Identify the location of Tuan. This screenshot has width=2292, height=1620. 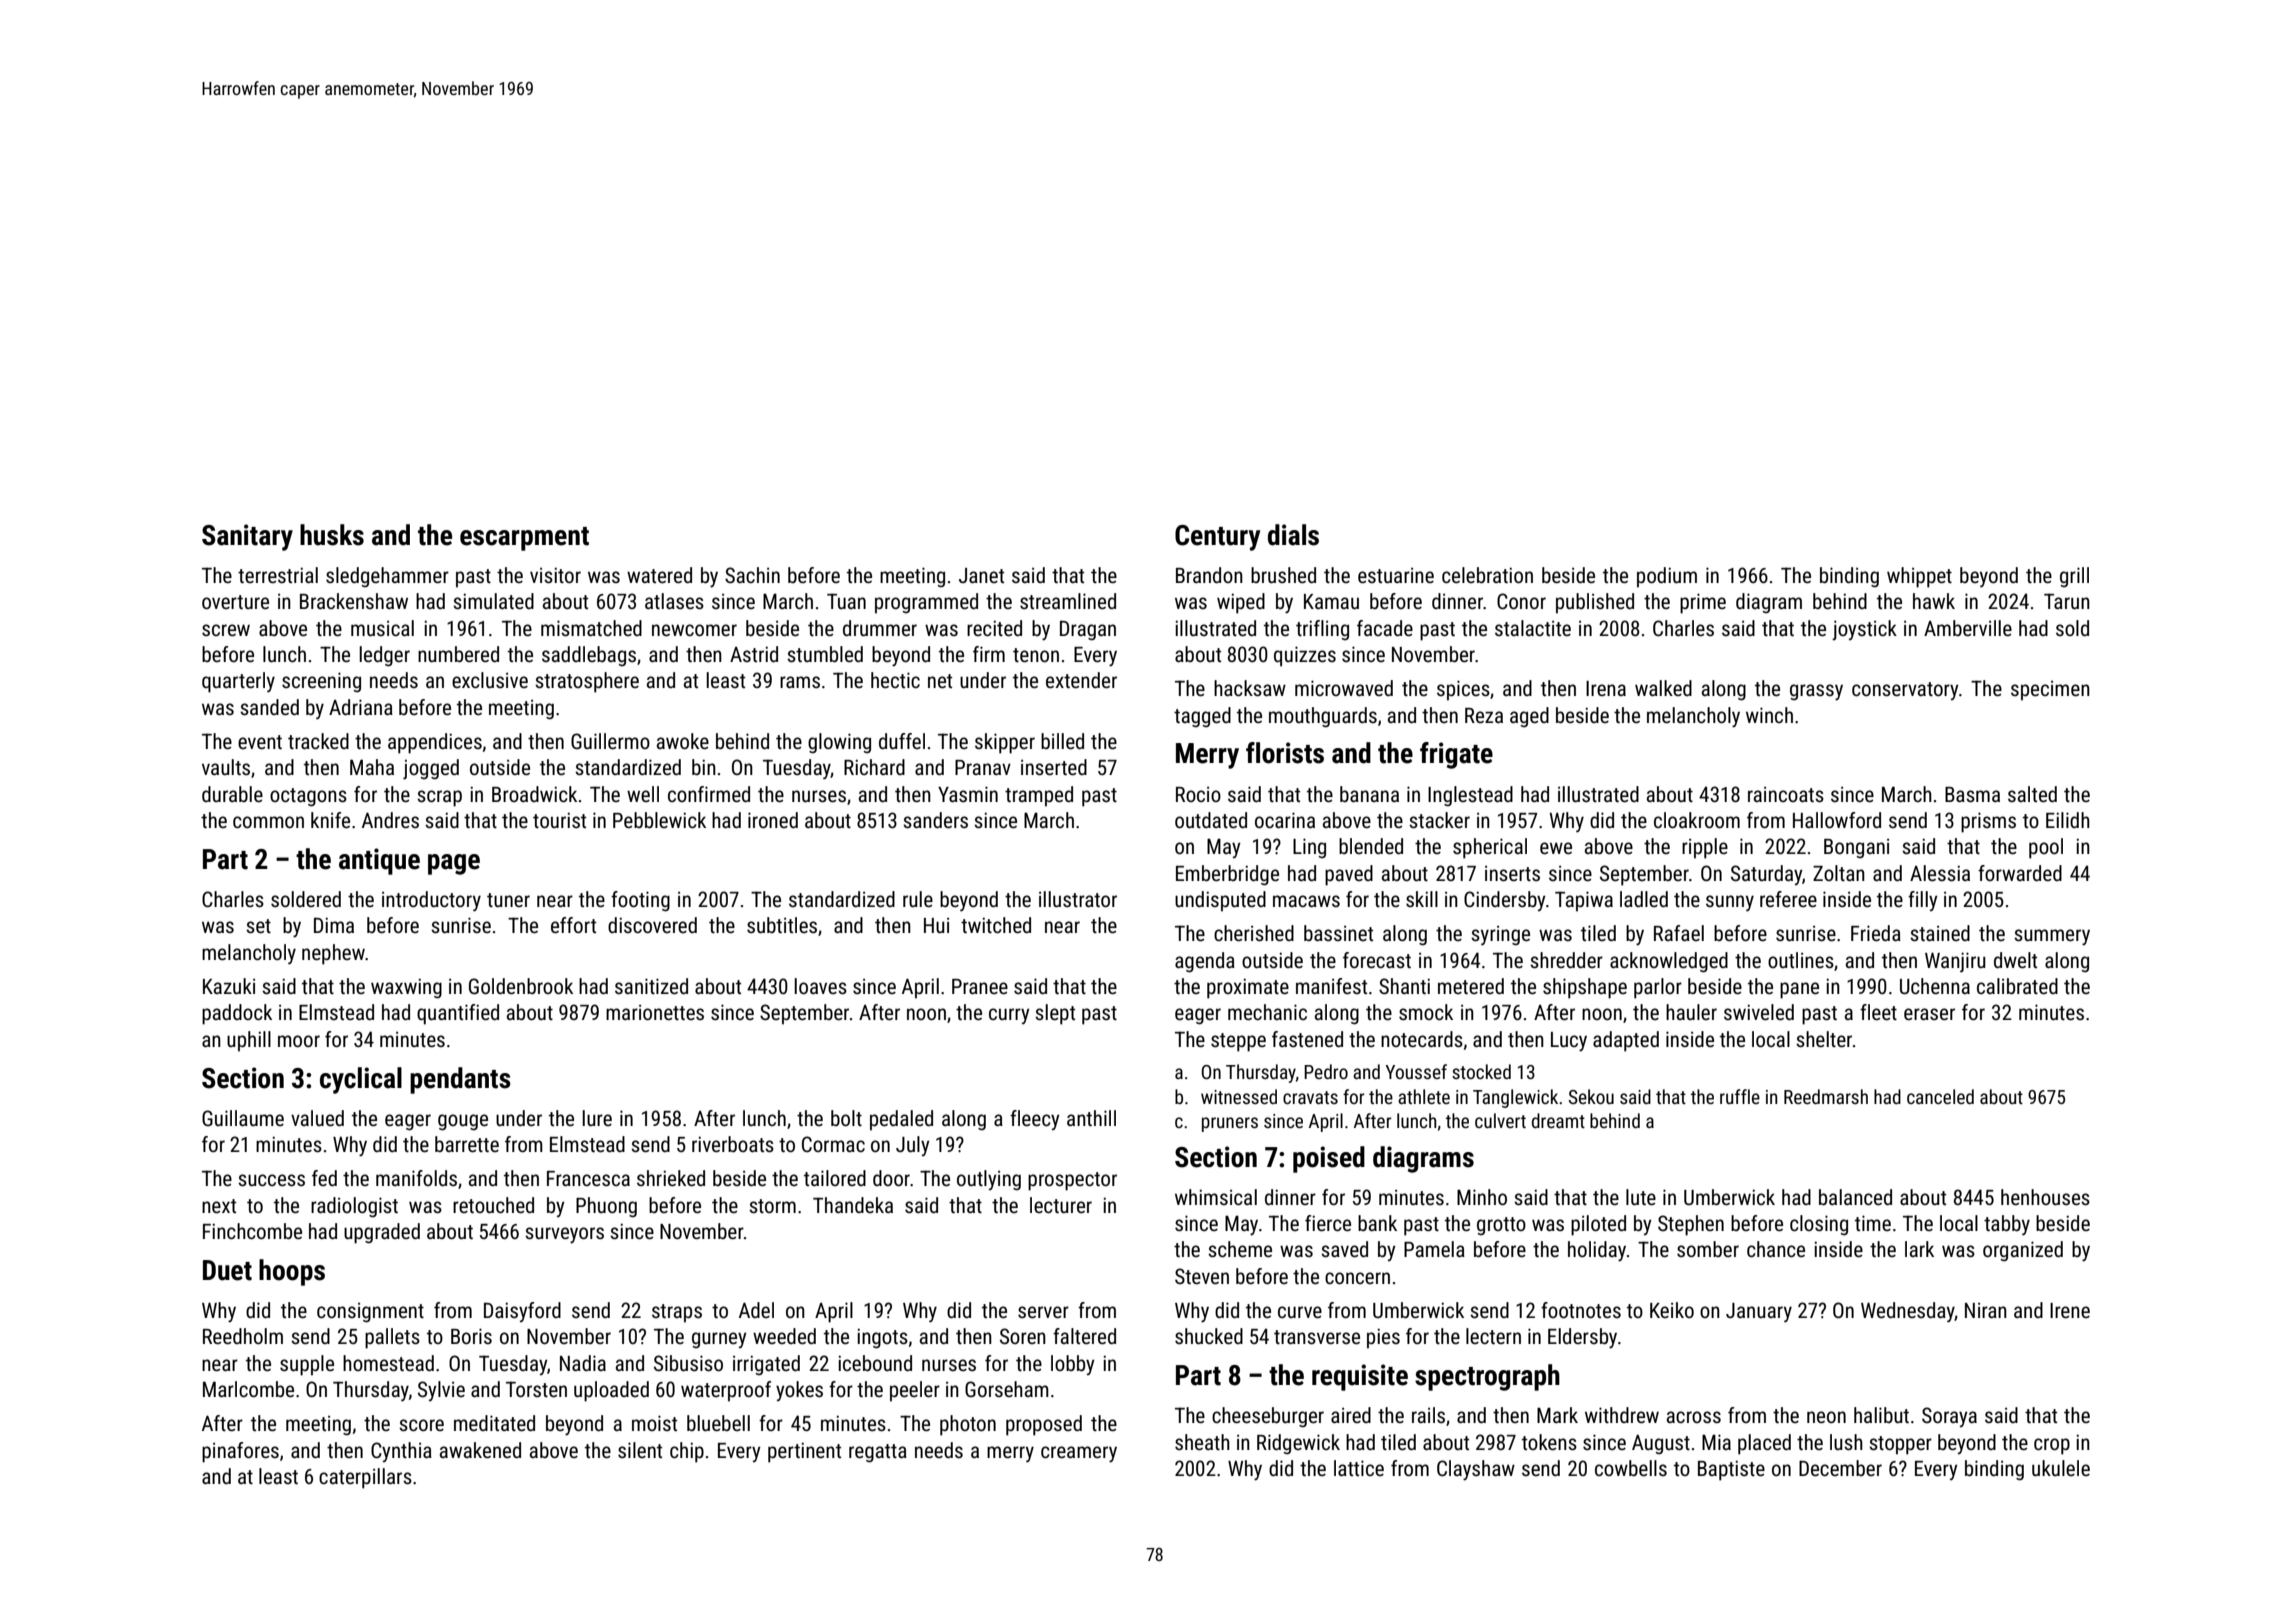
(846, 601).
